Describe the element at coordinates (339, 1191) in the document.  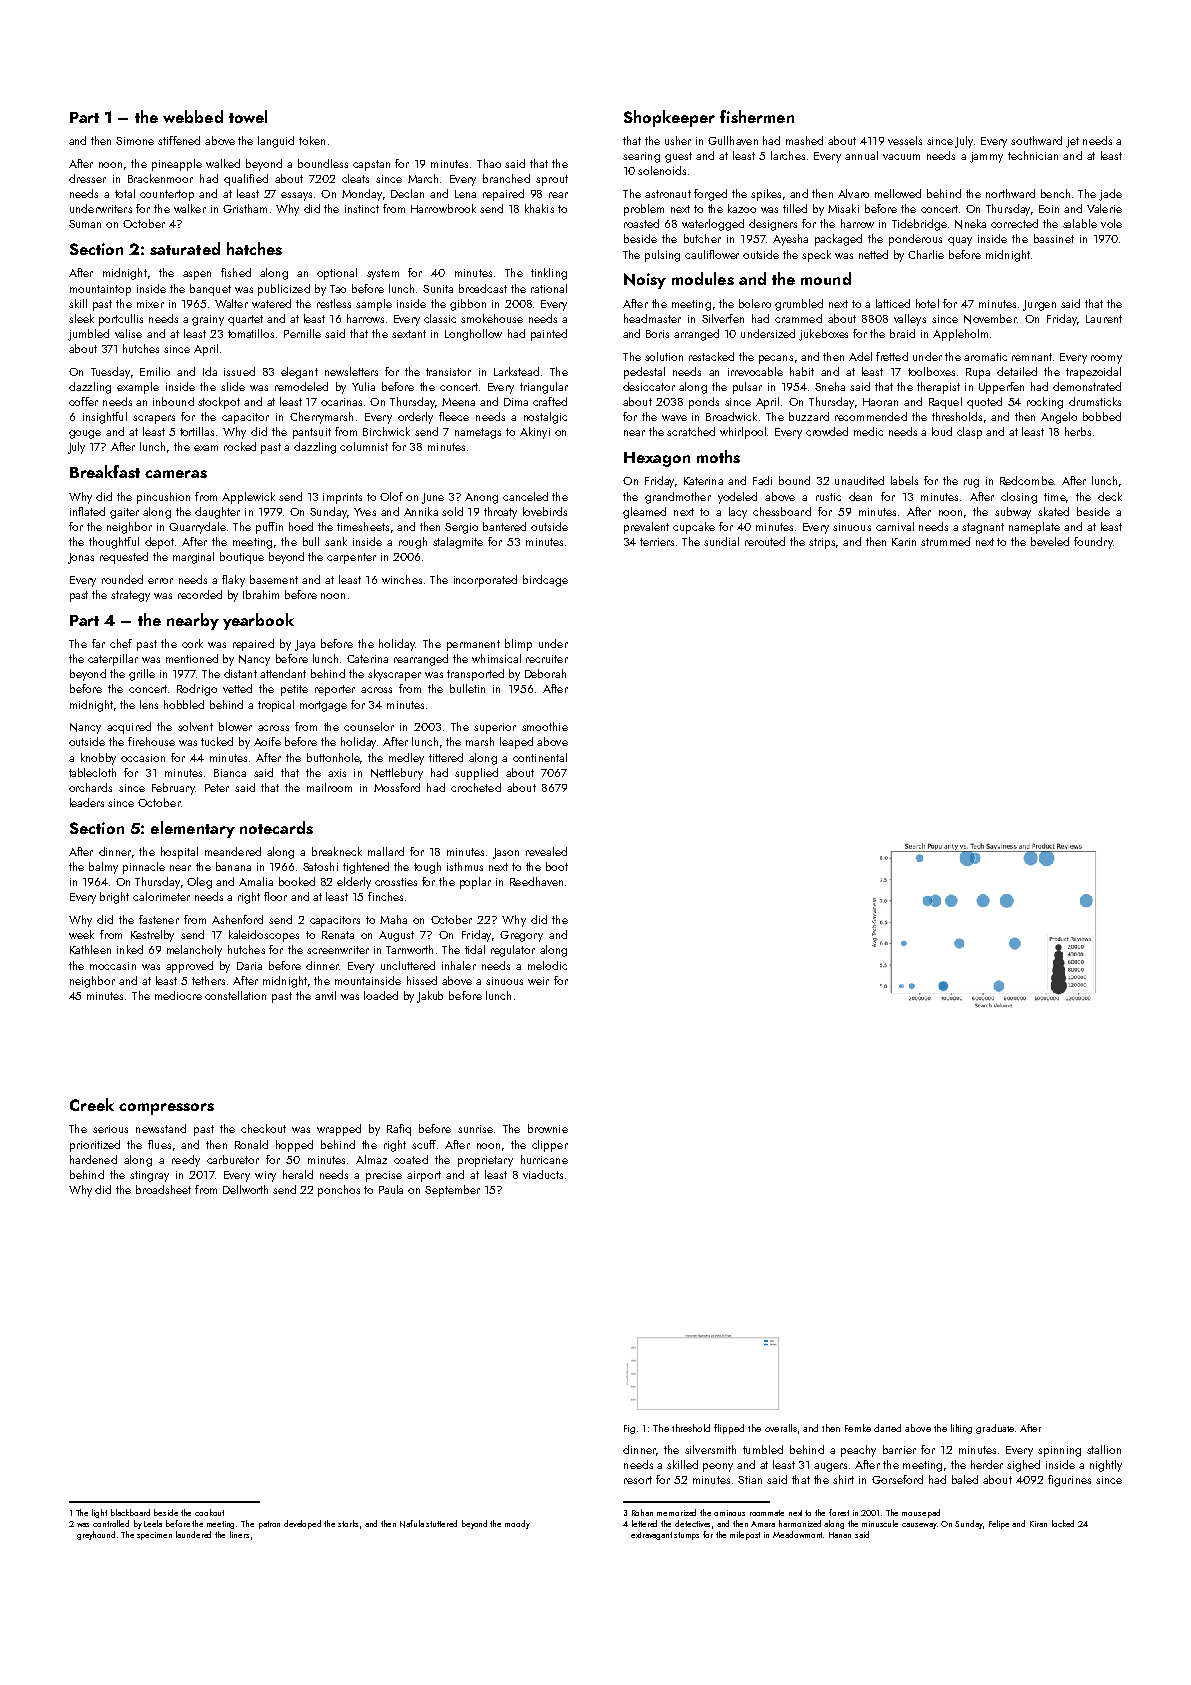
I see `ponchos` at that location.
